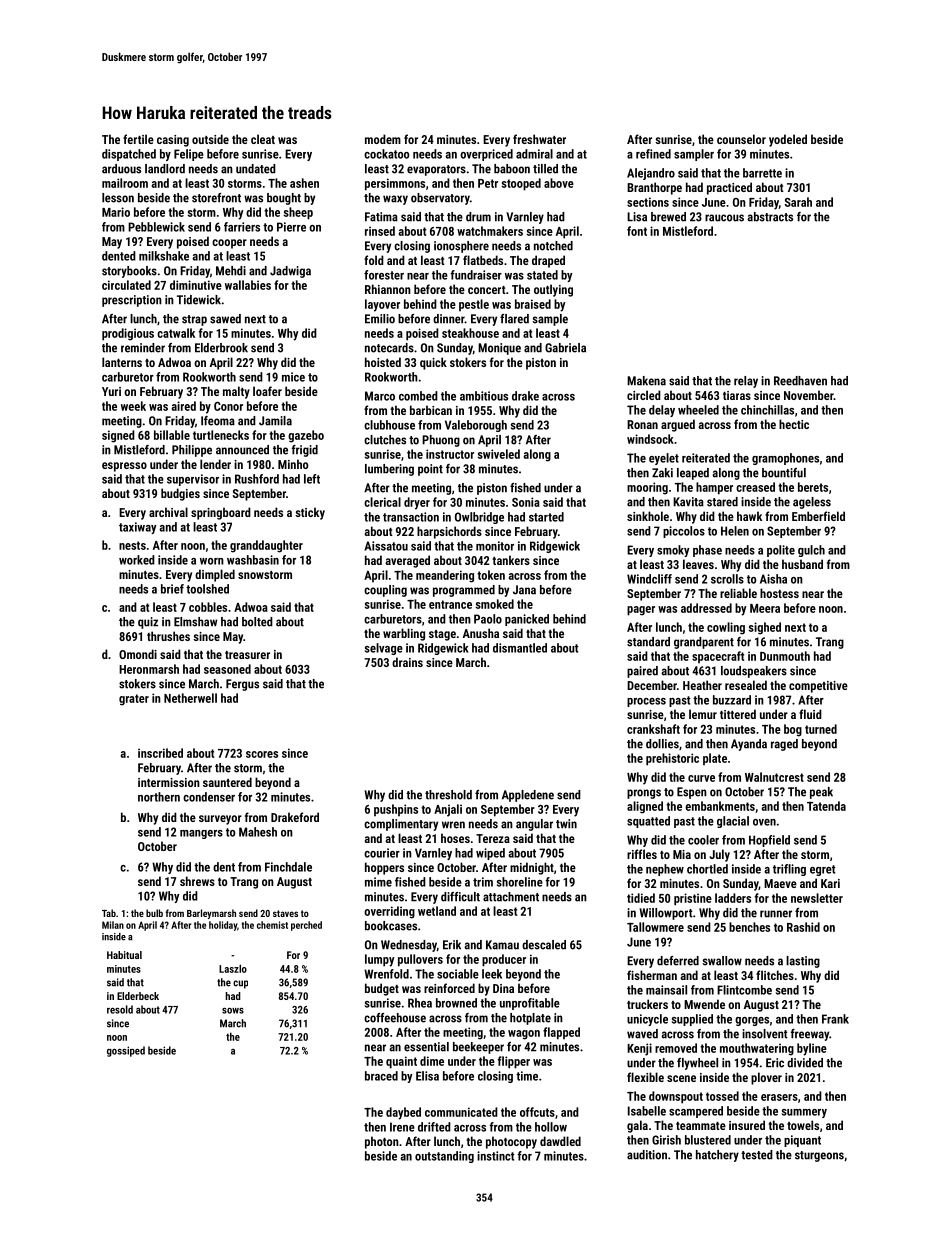 The width and height of the document is (952, 1233). I want to click on ashen, so click(304, 183).
